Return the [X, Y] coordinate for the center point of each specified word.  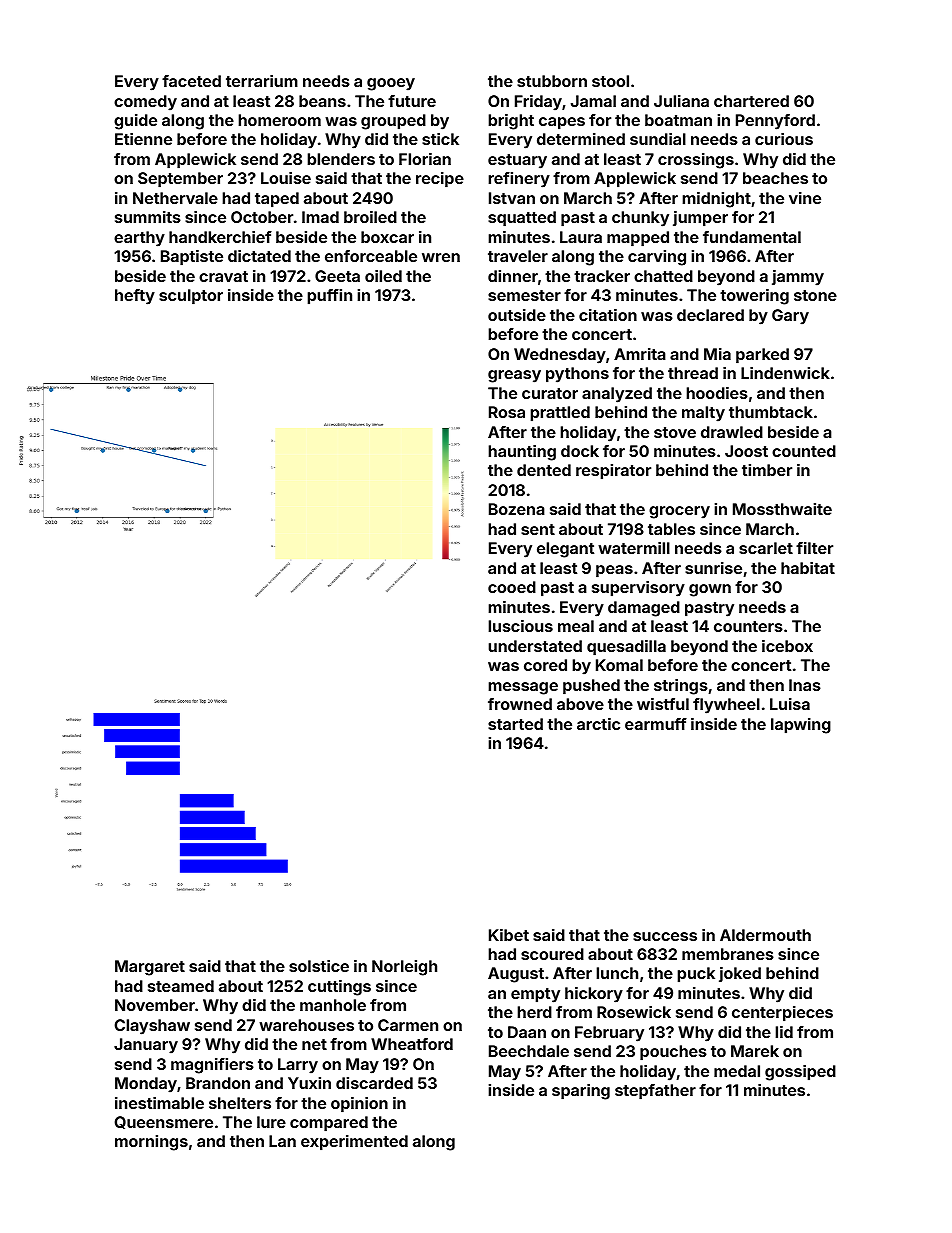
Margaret [150, 968]
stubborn [552, 81]
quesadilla [626, 648]
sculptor [191, 297]
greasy [514, 376]
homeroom [279, 120]
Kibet [509, 935]
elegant [565, 550]
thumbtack [771, 412]
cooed [512, 587]
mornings [151, 1143]
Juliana [681, 101]
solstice [319, 966]
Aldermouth [765, 935]
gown [710, 590]
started [515, 724]
